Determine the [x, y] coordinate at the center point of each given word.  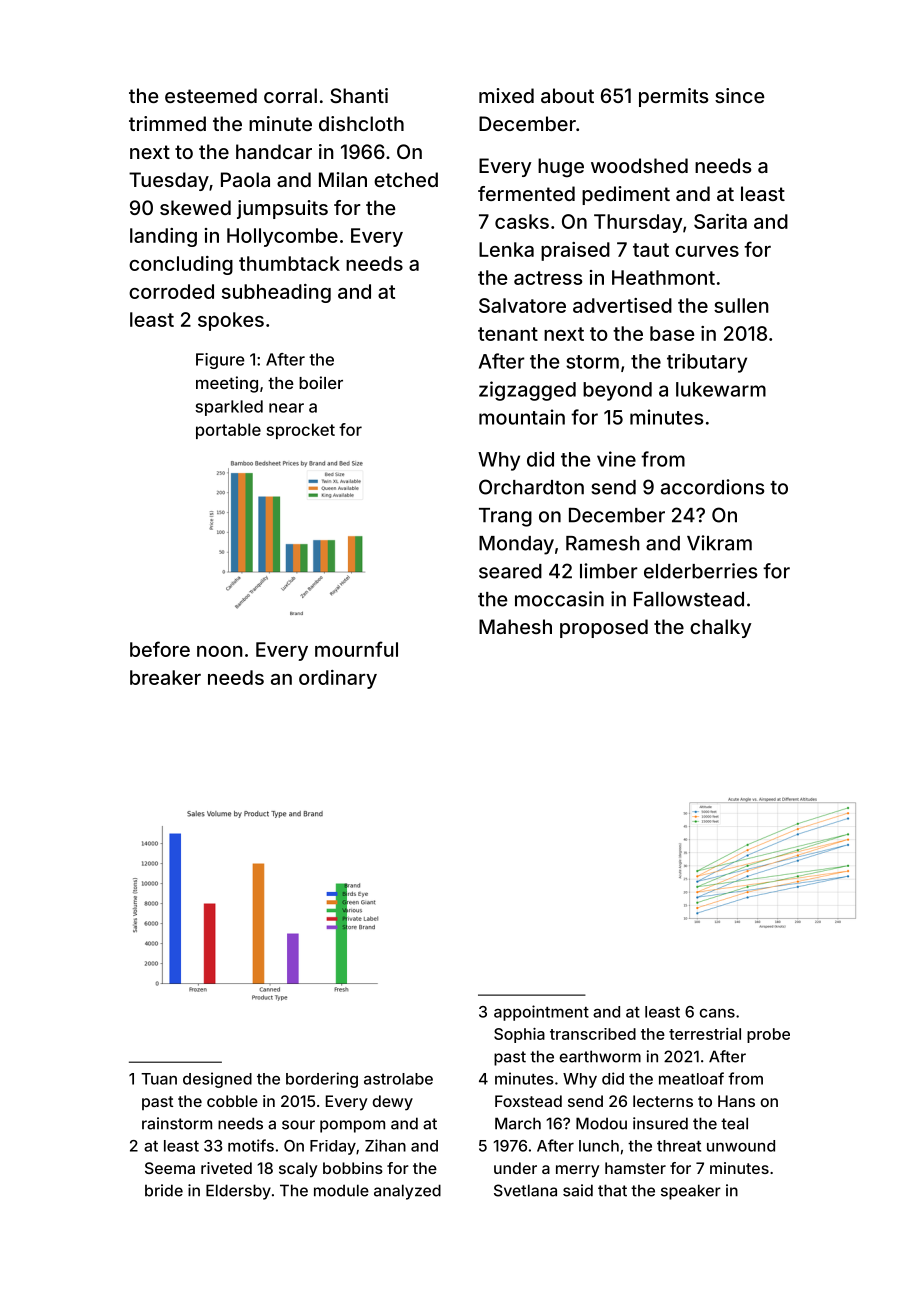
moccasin [559, 599]
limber [609, 571]
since [739, 95]
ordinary [338, 679]
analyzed [407, 1192]
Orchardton [531, 487]
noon [220, 651]
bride [164, 1190]
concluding [181, 265]
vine [616, 459]
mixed [506, 95]
